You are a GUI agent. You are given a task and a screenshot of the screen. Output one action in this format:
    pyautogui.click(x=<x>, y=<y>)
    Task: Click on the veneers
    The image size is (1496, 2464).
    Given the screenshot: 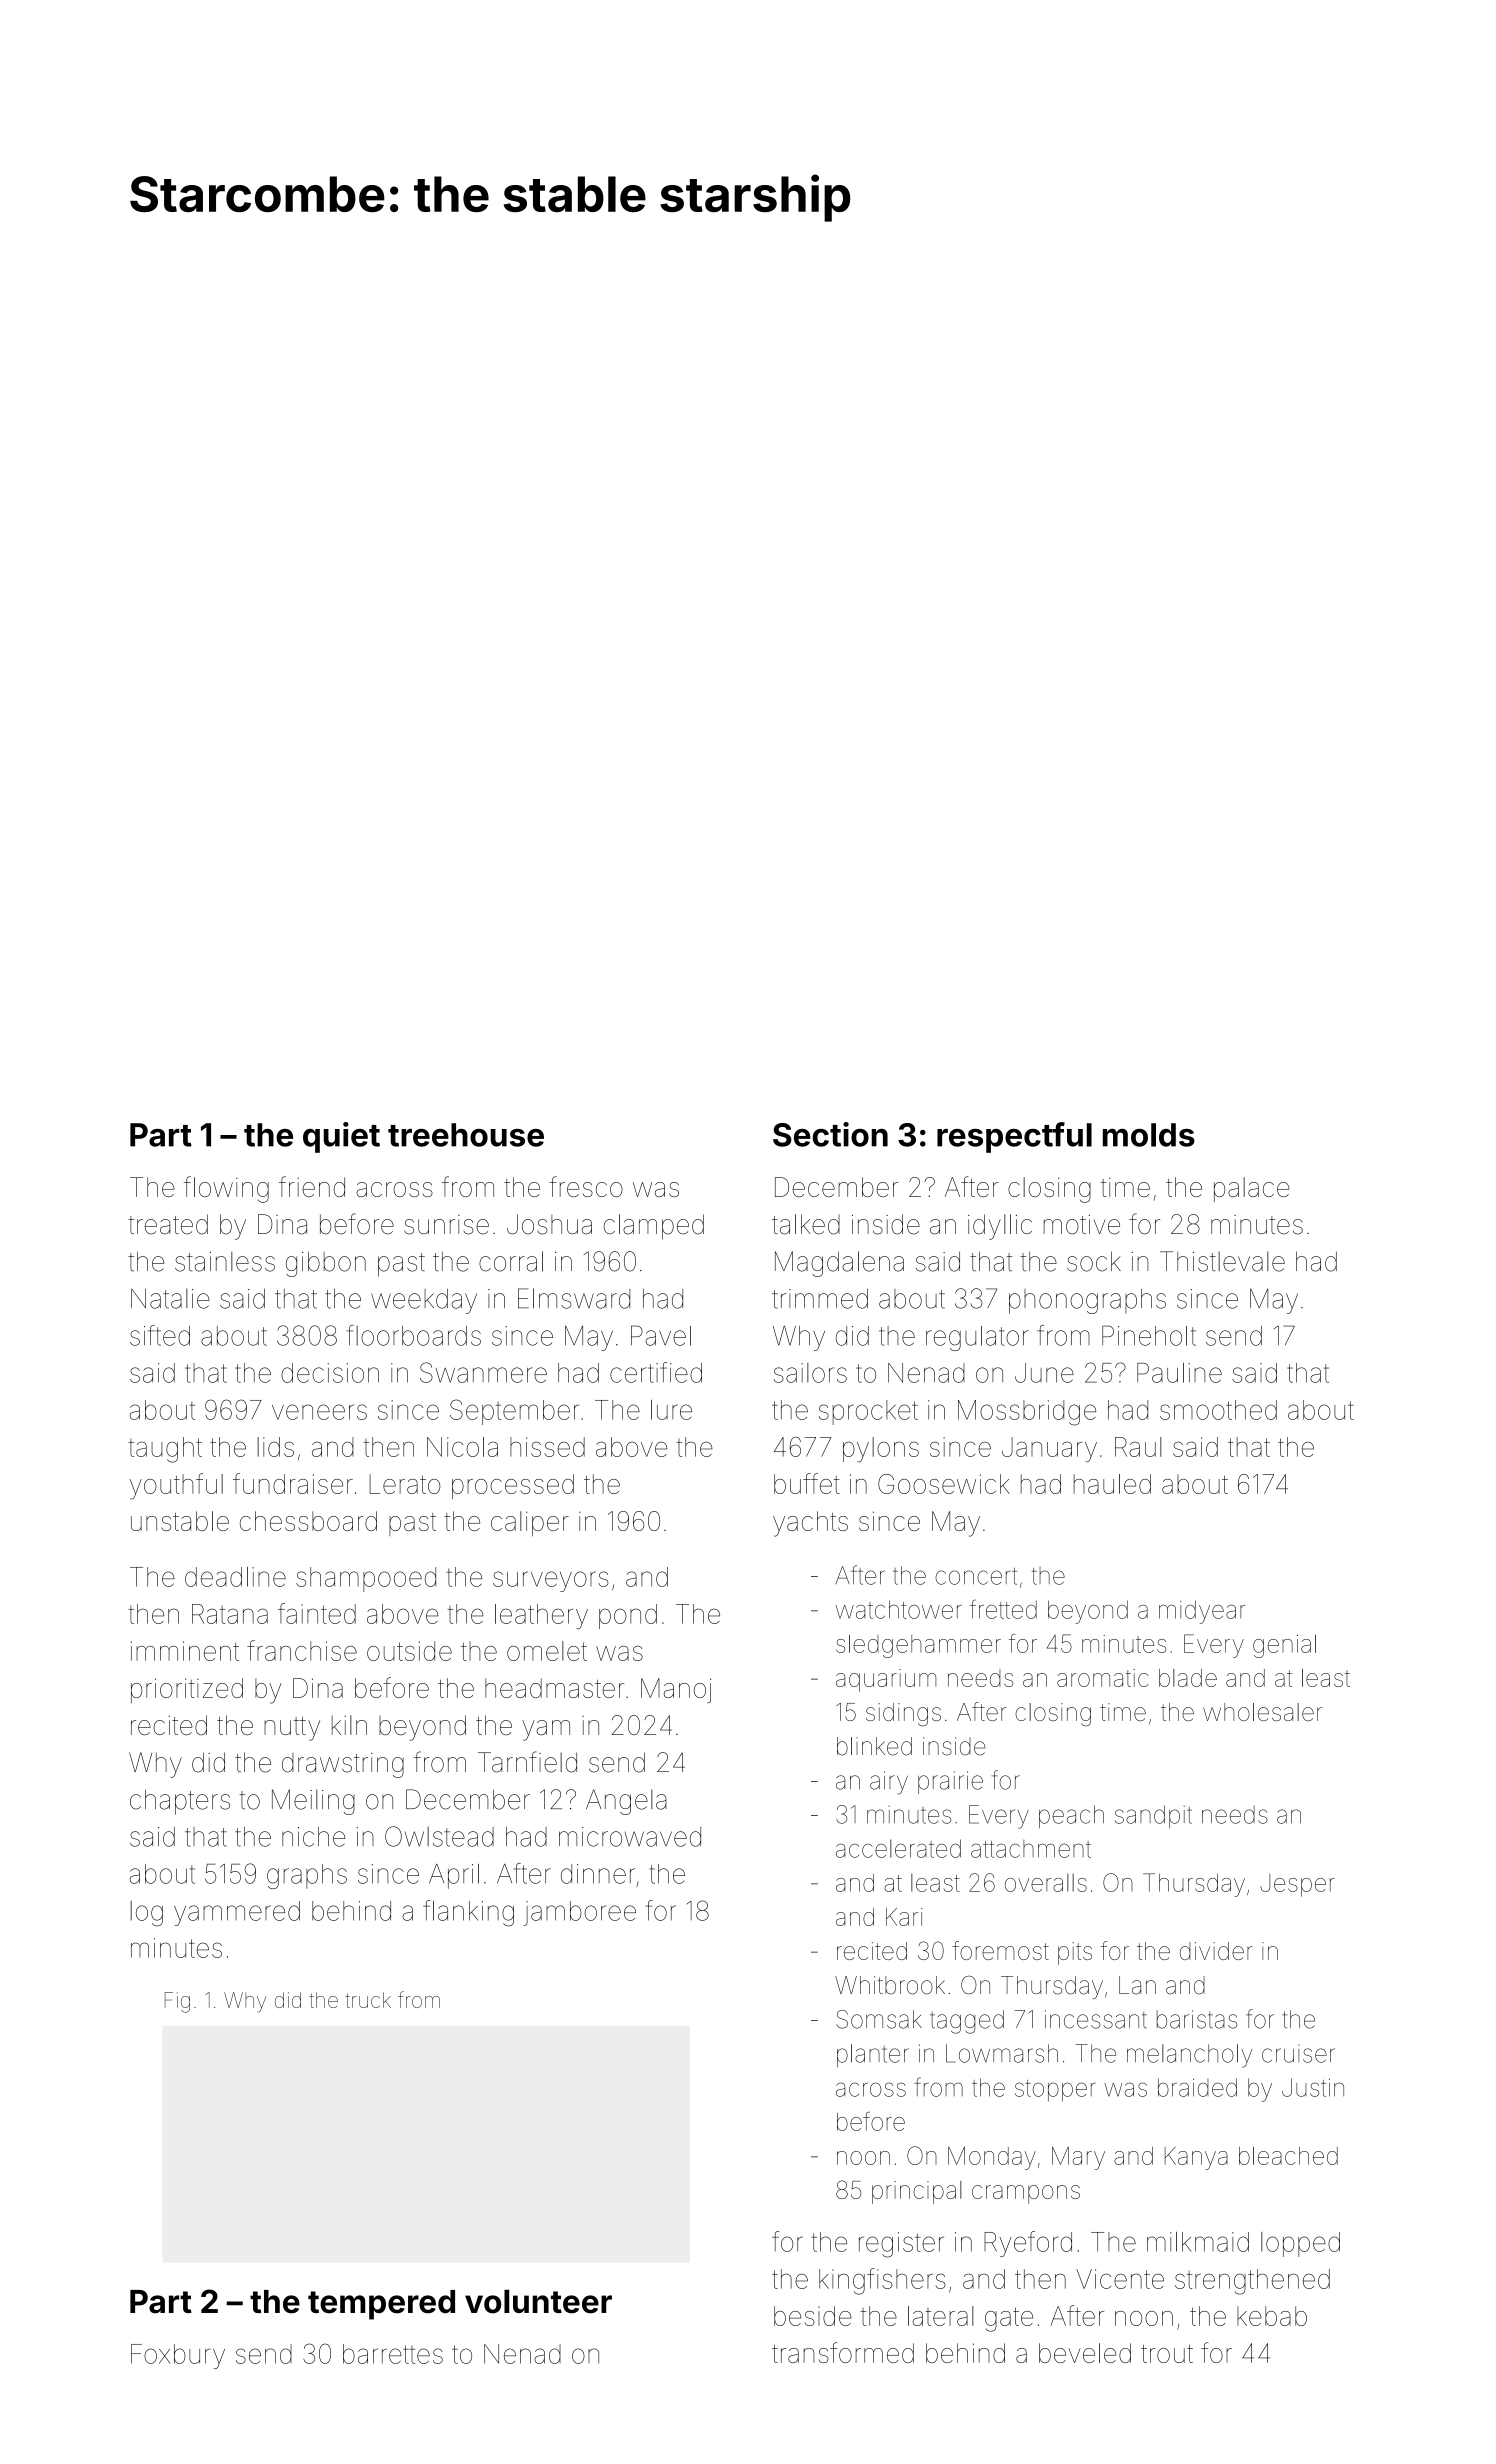 What is the action you would take?
    pyautogui.click(x=319, y=1412)
